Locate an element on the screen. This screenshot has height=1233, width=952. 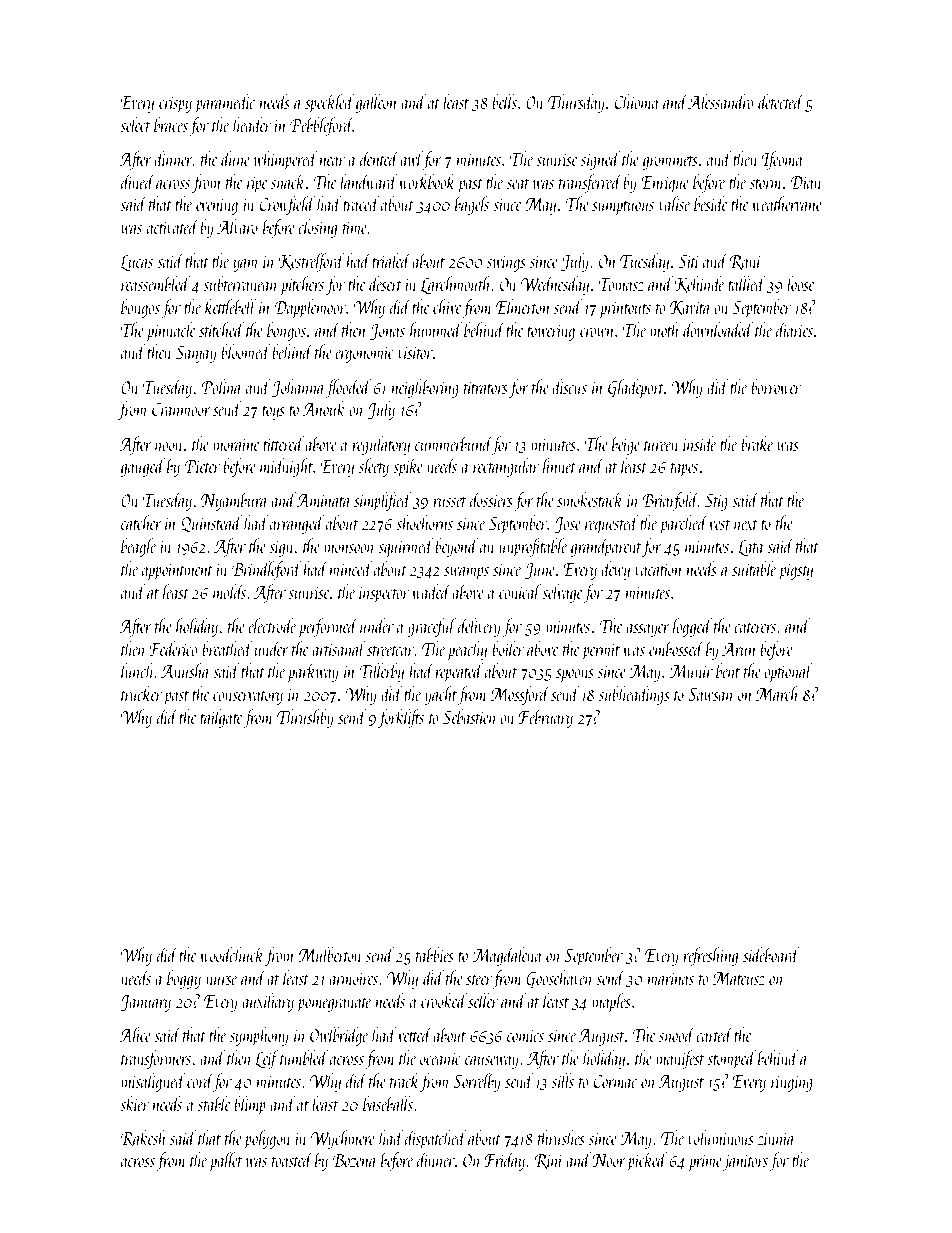
kettlebell is located at coordinates (231, 306).
